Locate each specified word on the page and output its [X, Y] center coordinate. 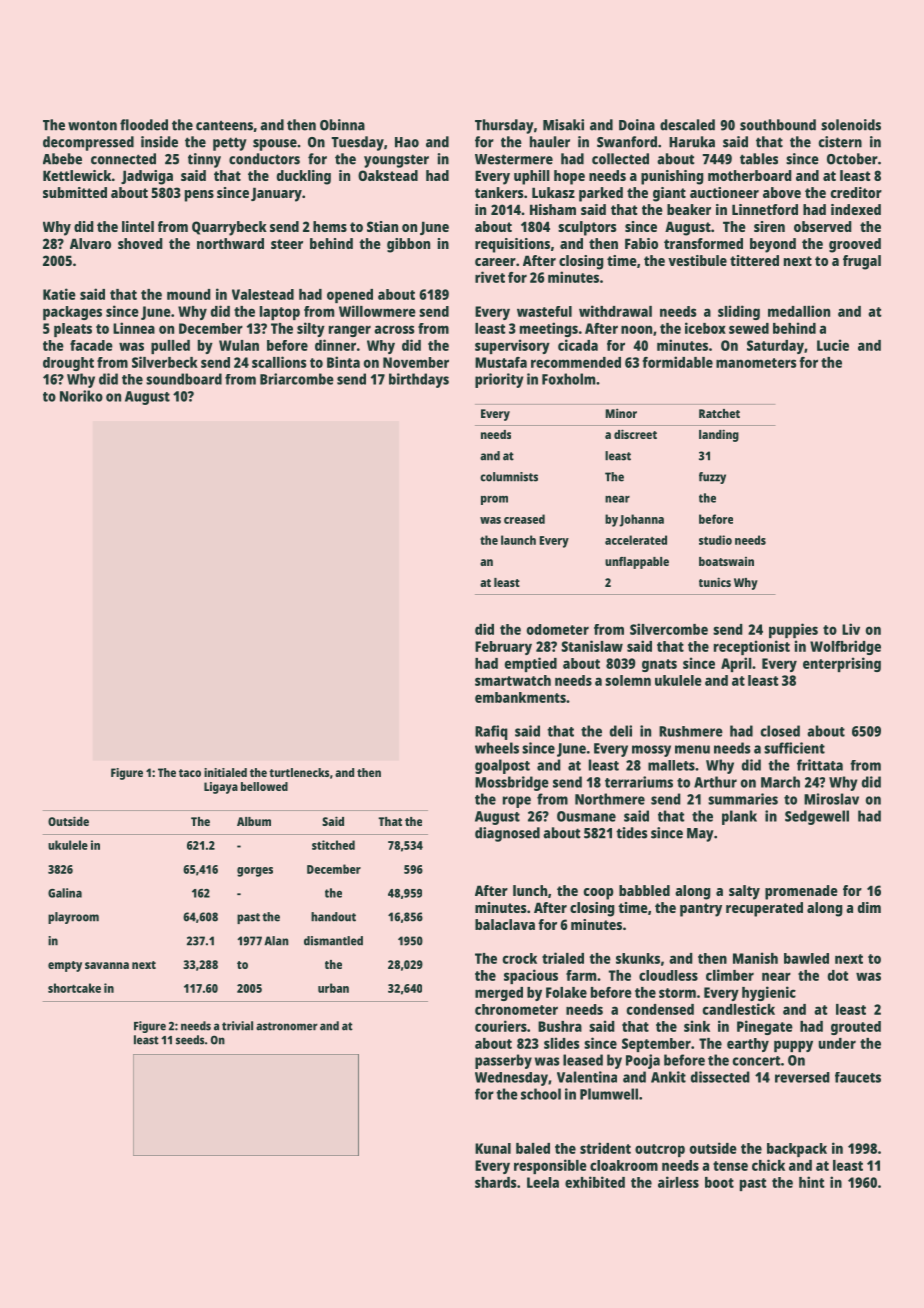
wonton [92, 125]
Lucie [833, 345]
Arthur [715, 782]
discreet [635, 434]
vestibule [697, 260]
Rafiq [491, 732]
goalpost [502, 766]
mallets [671, 765]
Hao [407, 142]
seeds [190, 1040]
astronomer [287, 1026]
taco [190, 773]
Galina [65, 893]
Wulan [239, 345]
